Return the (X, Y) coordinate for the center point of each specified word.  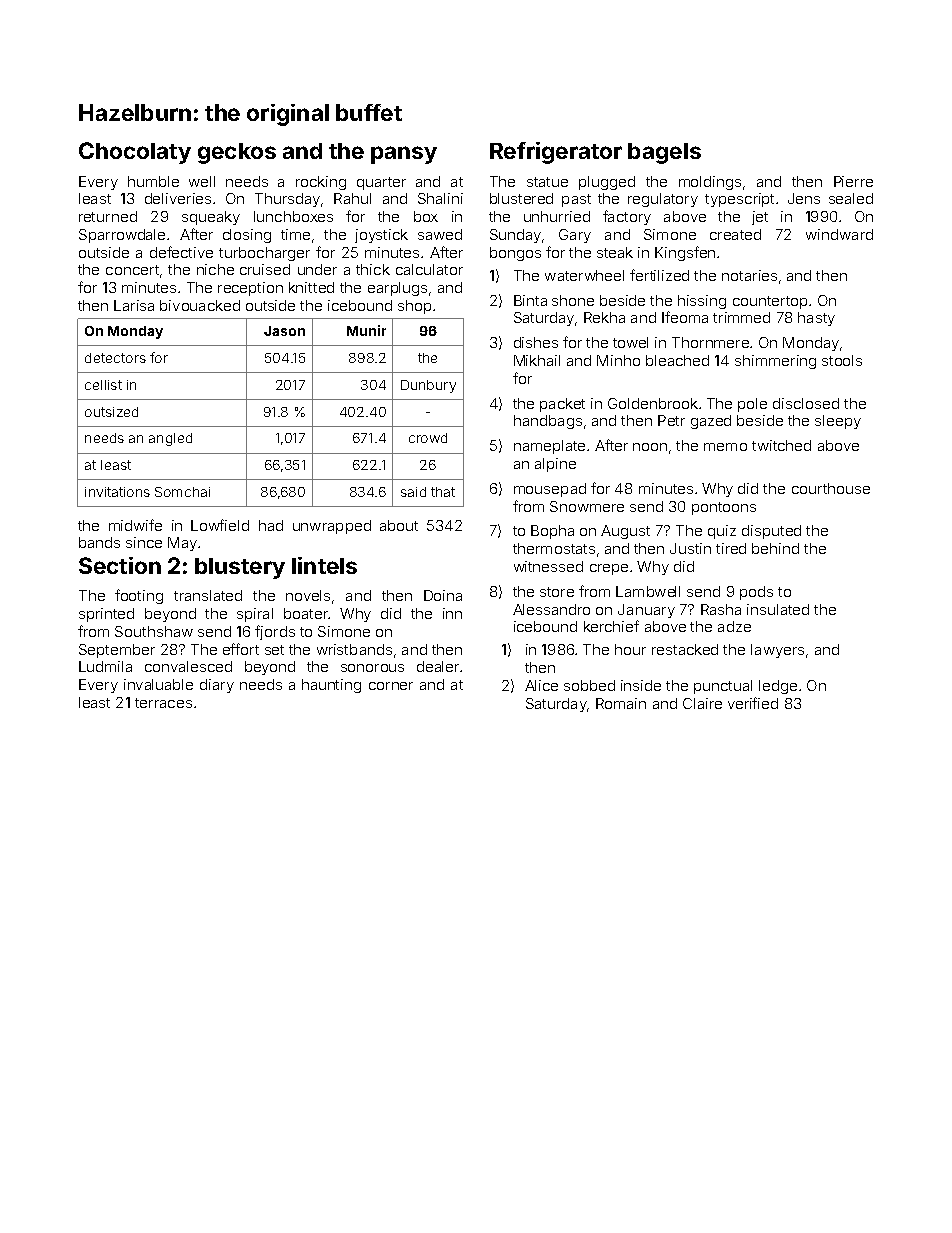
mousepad (550, 490)
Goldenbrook (653, 403)
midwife (135, 525)
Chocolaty (135, 153)
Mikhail (537, 360)
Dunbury (428, 386)
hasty (816, 319)
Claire (702, 703)
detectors (115, 358)
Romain (621, 703)
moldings (710, 183)
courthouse (831, 488)
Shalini (440, 198)
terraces (163, 703)
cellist (103, 385)
